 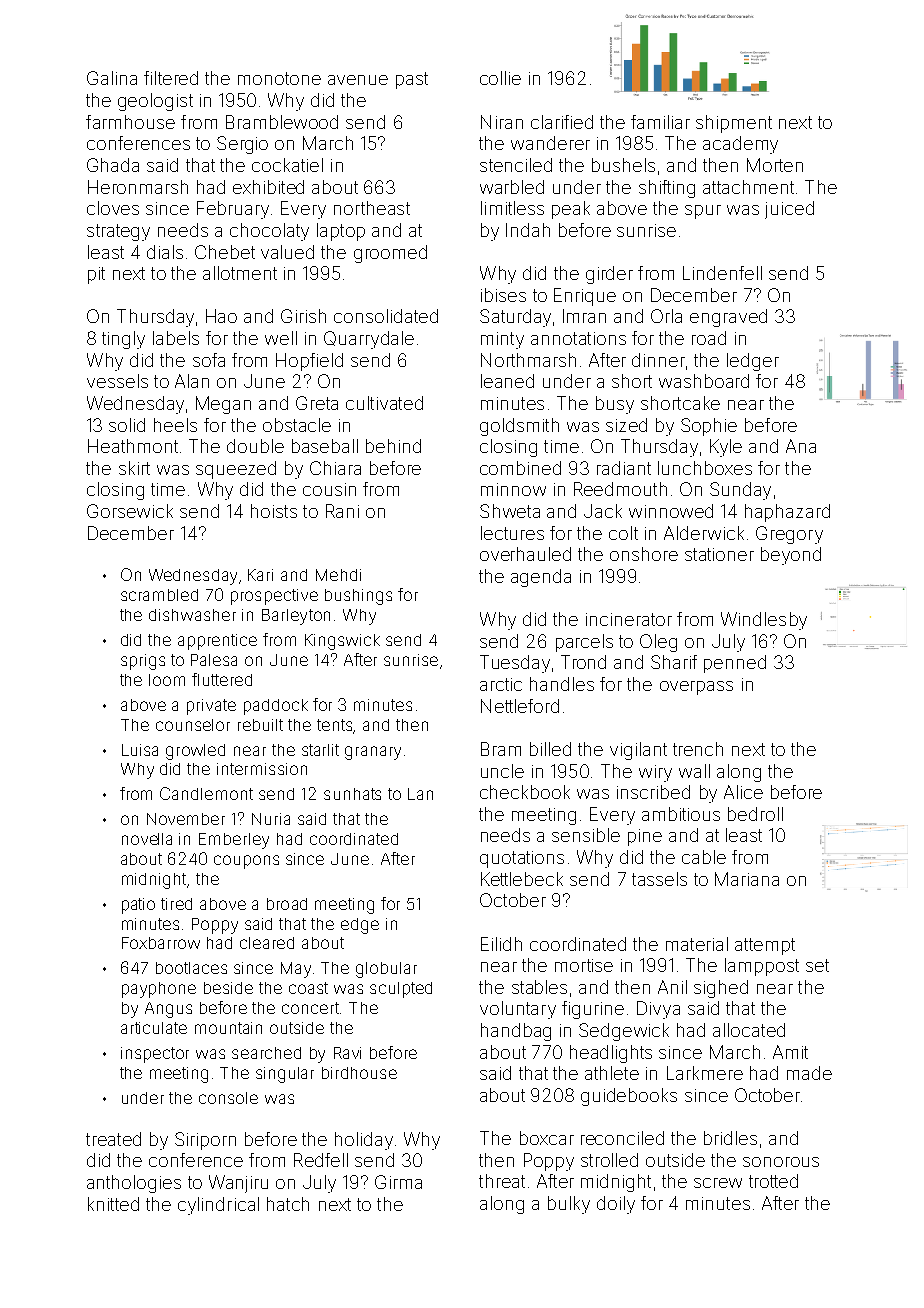 I want to click on Northmarsh, so click(x=528, y=360).
